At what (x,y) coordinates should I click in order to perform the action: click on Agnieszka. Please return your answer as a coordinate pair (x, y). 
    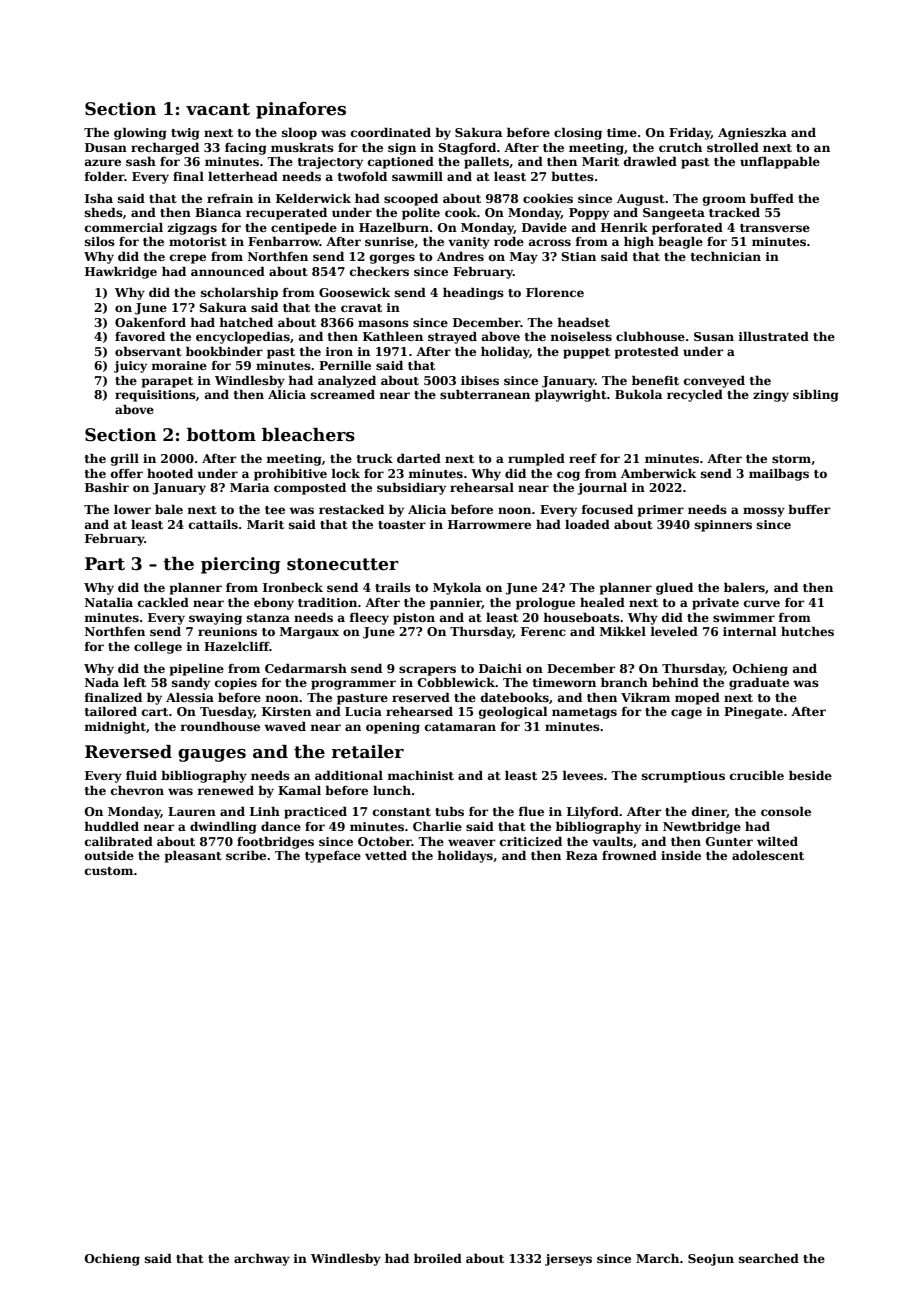
    Looking at the image, I should click on (752, 133).
